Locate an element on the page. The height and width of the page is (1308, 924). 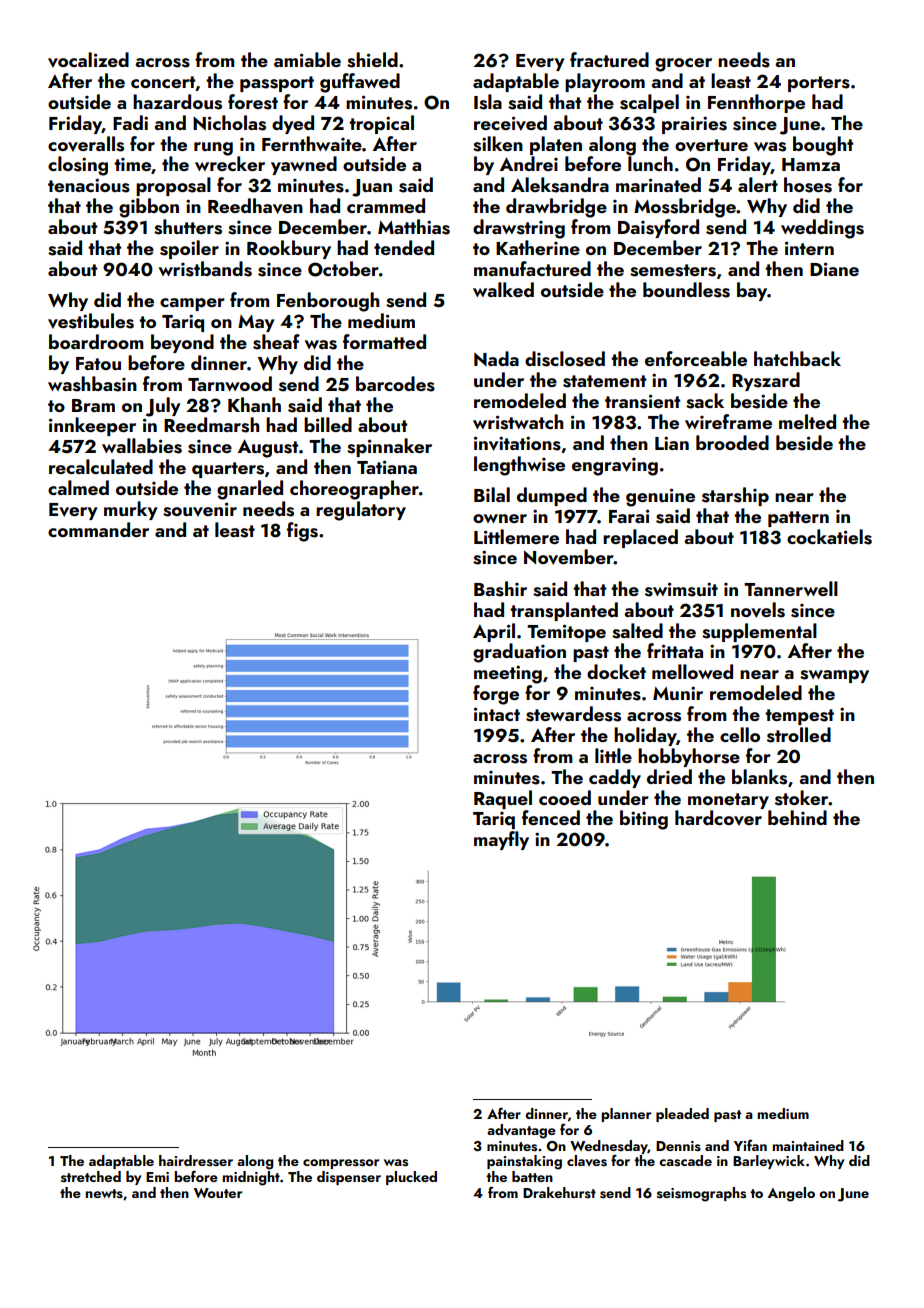
commander is located at coordinates (98, 529).
